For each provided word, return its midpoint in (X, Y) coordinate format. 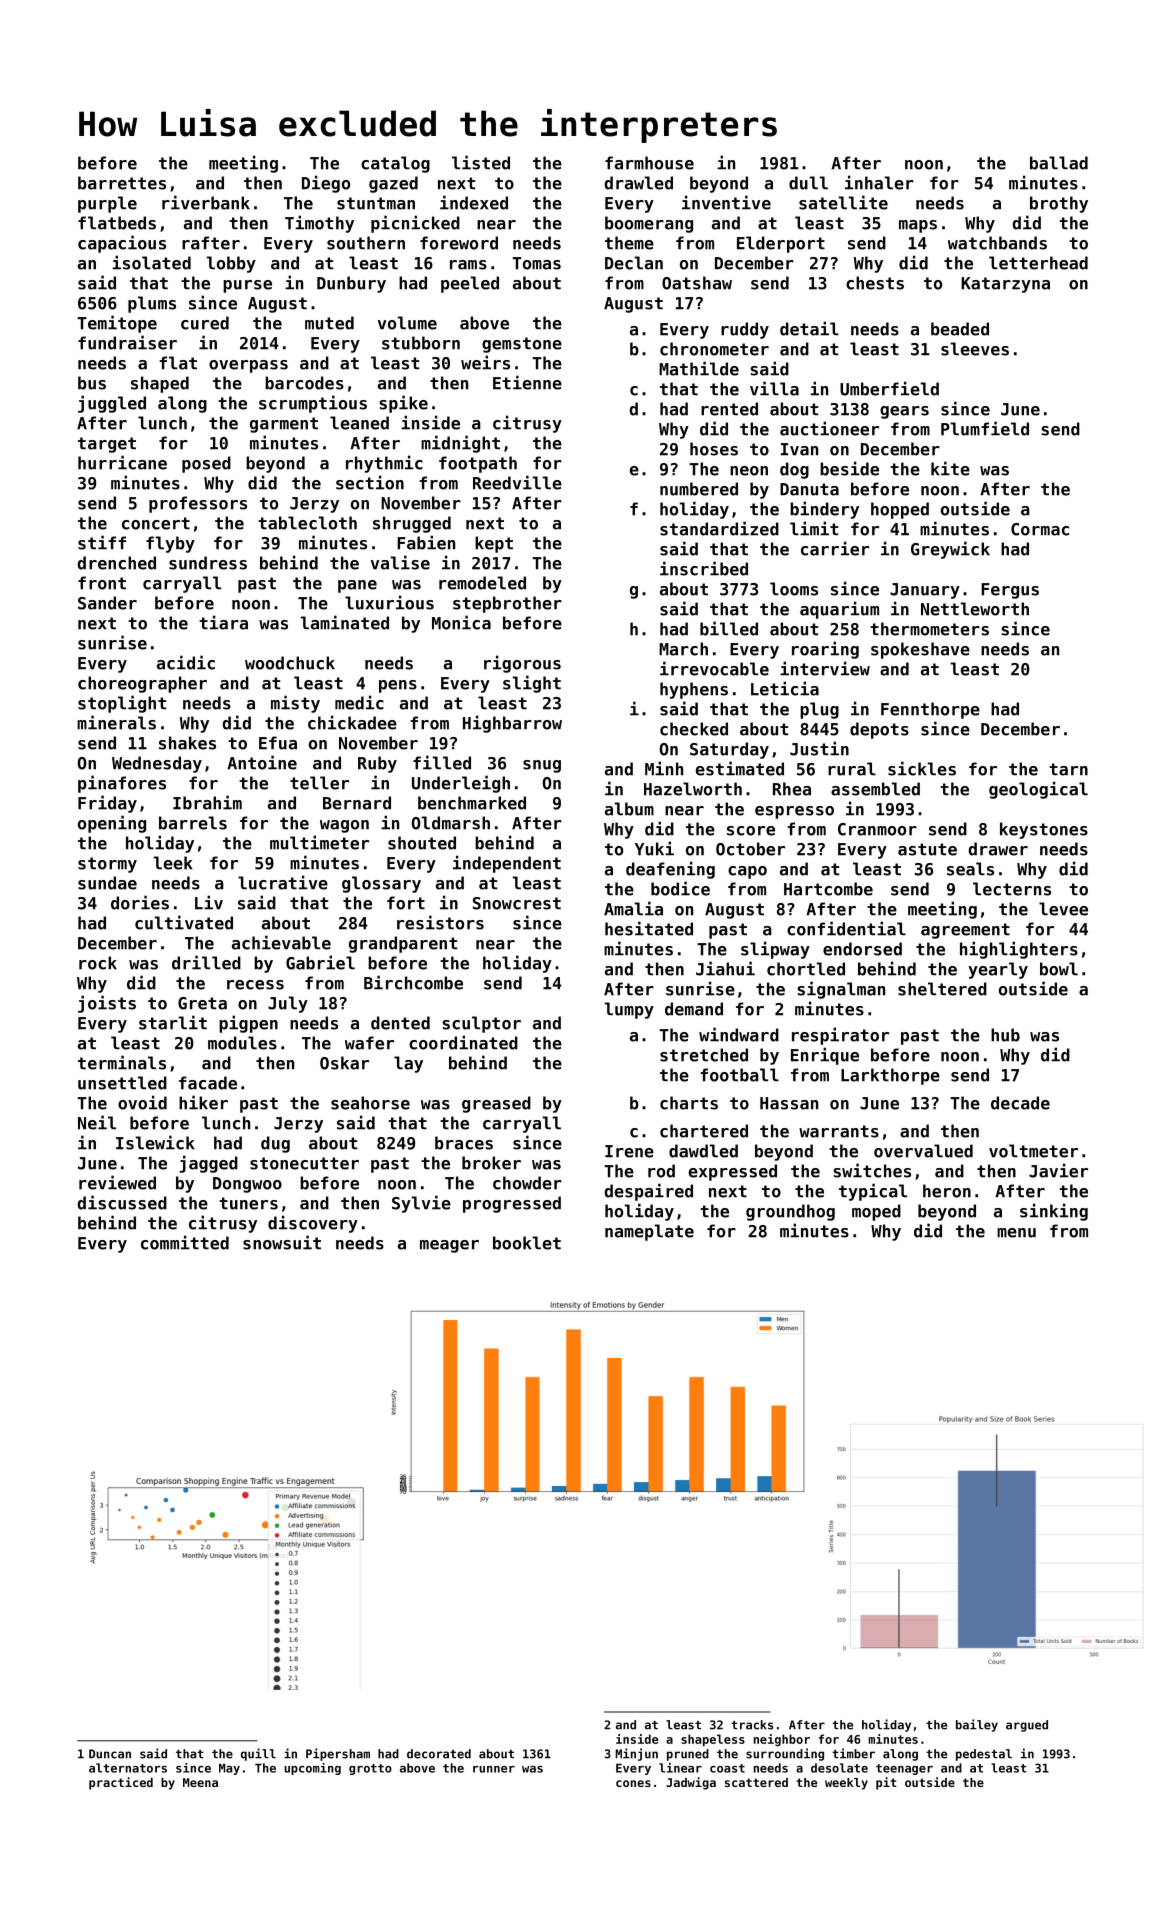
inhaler (879, 182)
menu (1016, 1233)
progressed (512, 1204)
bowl (1059, 969)
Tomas (536, 263)
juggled (112, 404)
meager (449, 1246)
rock (98, 963)
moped (876, 1212)
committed (185, 1242)
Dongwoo (247, 1185)
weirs (485, 362)
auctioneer (829, 428)
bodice (680, 888)
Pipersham (338, 1754)
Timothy (319, 224)
